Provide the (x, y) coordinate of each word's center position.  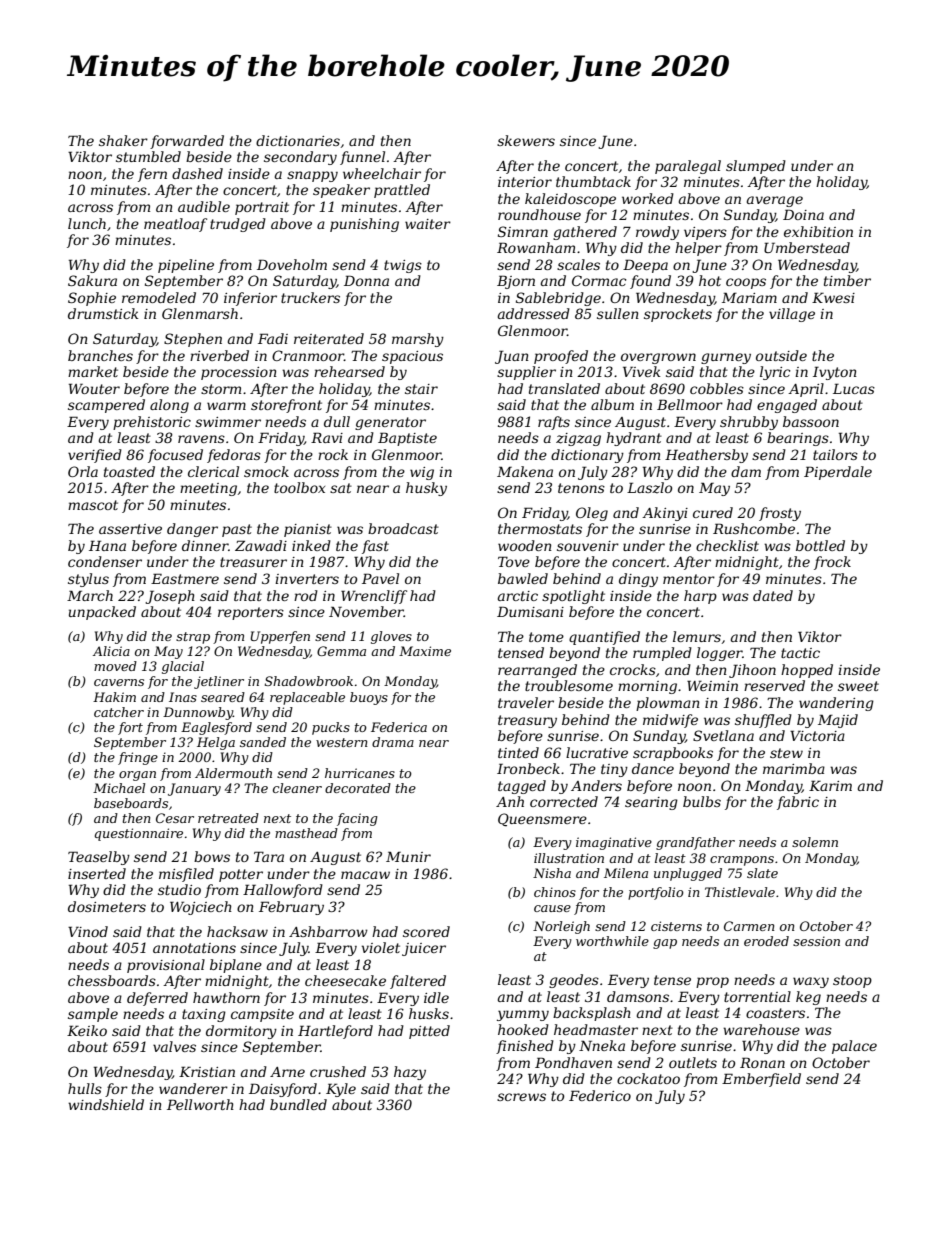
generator (390, 423)
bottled (820, 545)
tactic (800, 653)
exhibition (818, 231)
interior (525, 182)
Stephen (193, 340)
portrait (262, 208)
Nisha (552, 873)
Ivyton (835, 373)
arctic (518, 596)
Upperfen (280, 637)
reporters (251, 613)
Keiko (87, 1030)
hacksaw (237, 931)
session (816, 941)
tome (546, 637)
